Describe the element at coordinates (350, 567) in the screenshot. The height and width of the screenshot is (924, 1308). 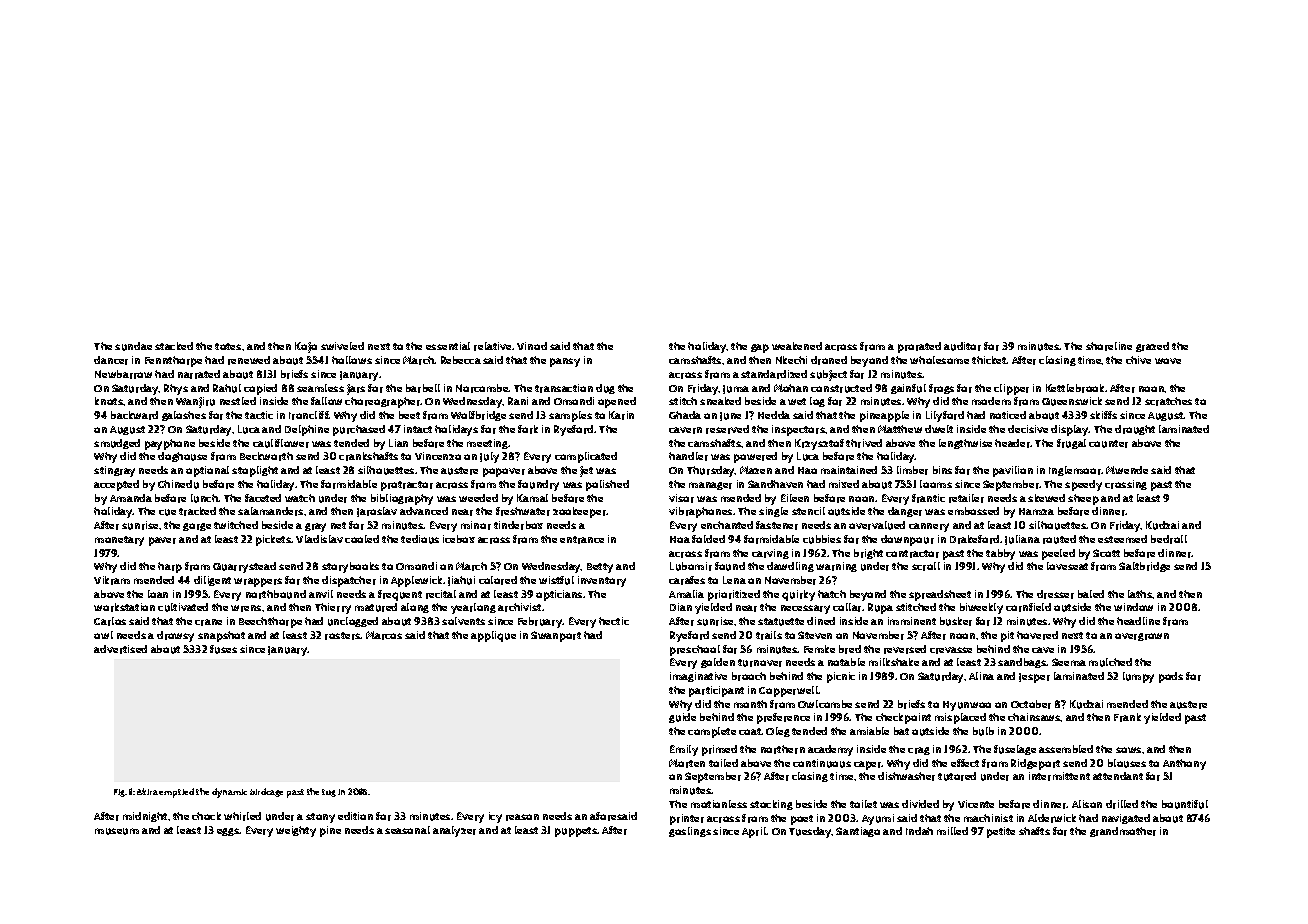
I see `storybooks` at that location.
